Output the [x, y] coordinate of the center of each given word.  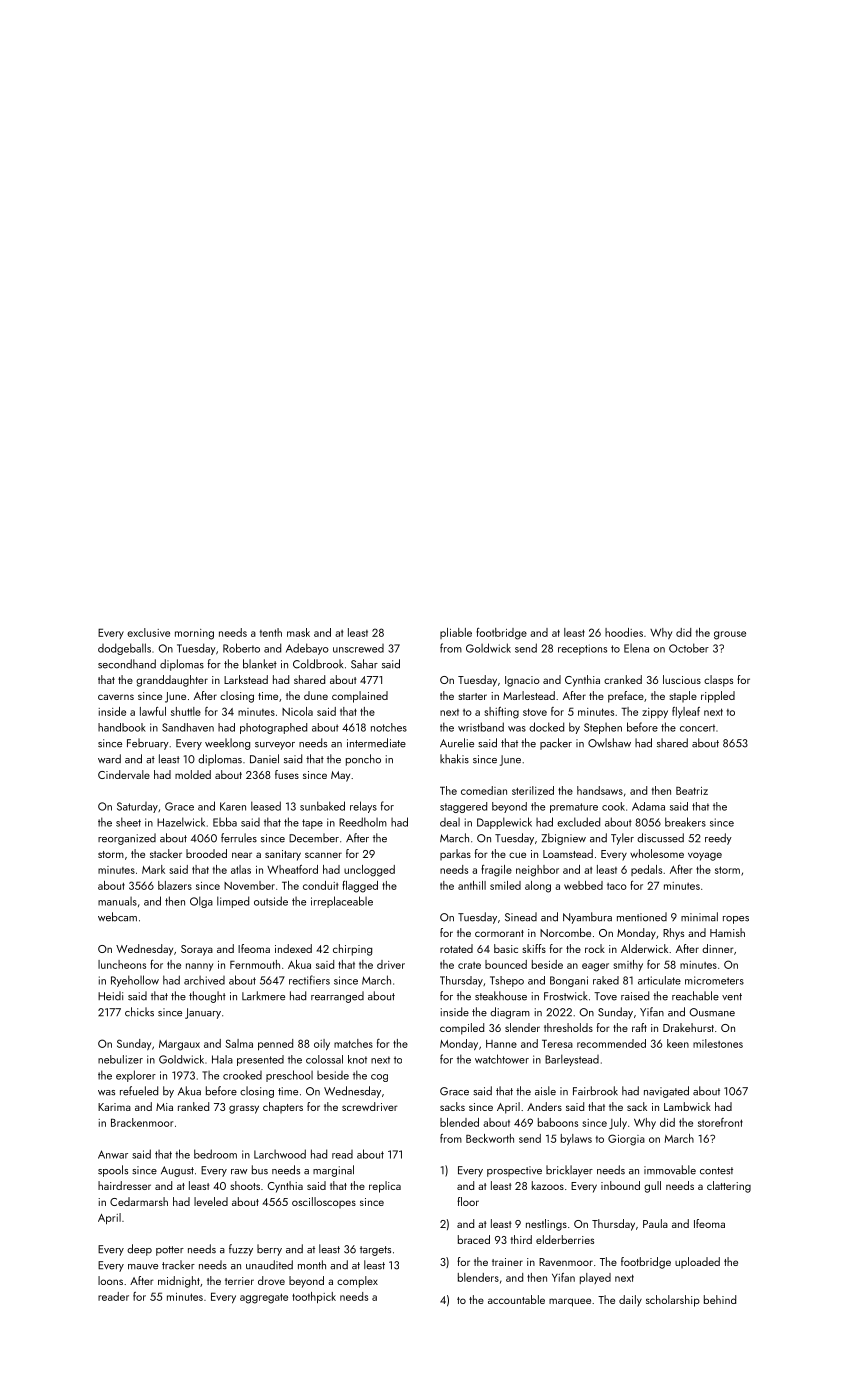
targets [375, 1251]
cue [517, 855]
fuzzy [241, 1250]
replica [385, 1187]
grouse [730, 635]
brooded [206, 853]
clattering [729, 1187]
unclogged [369, 871]
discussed [660, 838]
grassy [244, 1109]
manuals [117, 901]
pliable [456, 633]
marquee [570, 1302]
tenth [271, 632]
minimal [699, 917]
